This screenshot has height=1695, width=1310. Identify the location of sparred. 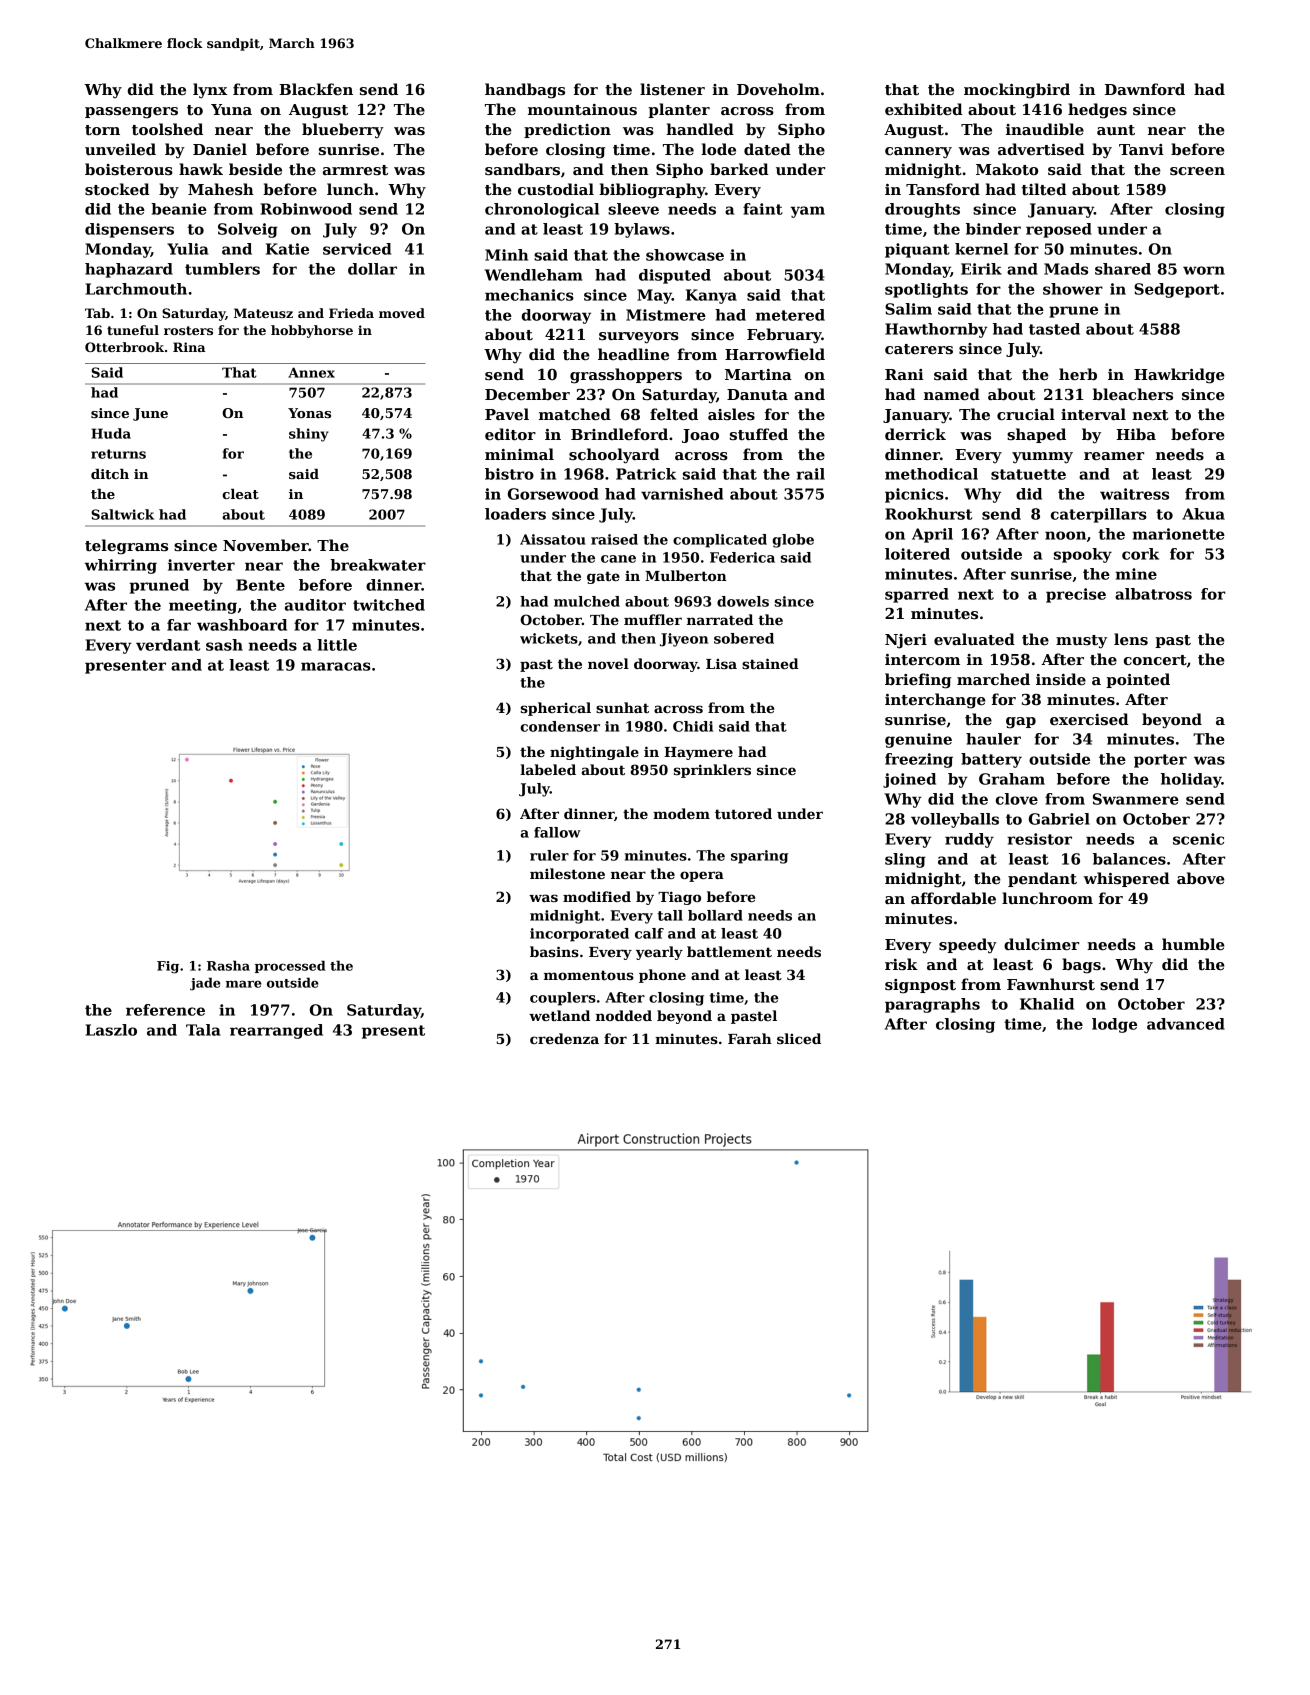
(917, 595).
